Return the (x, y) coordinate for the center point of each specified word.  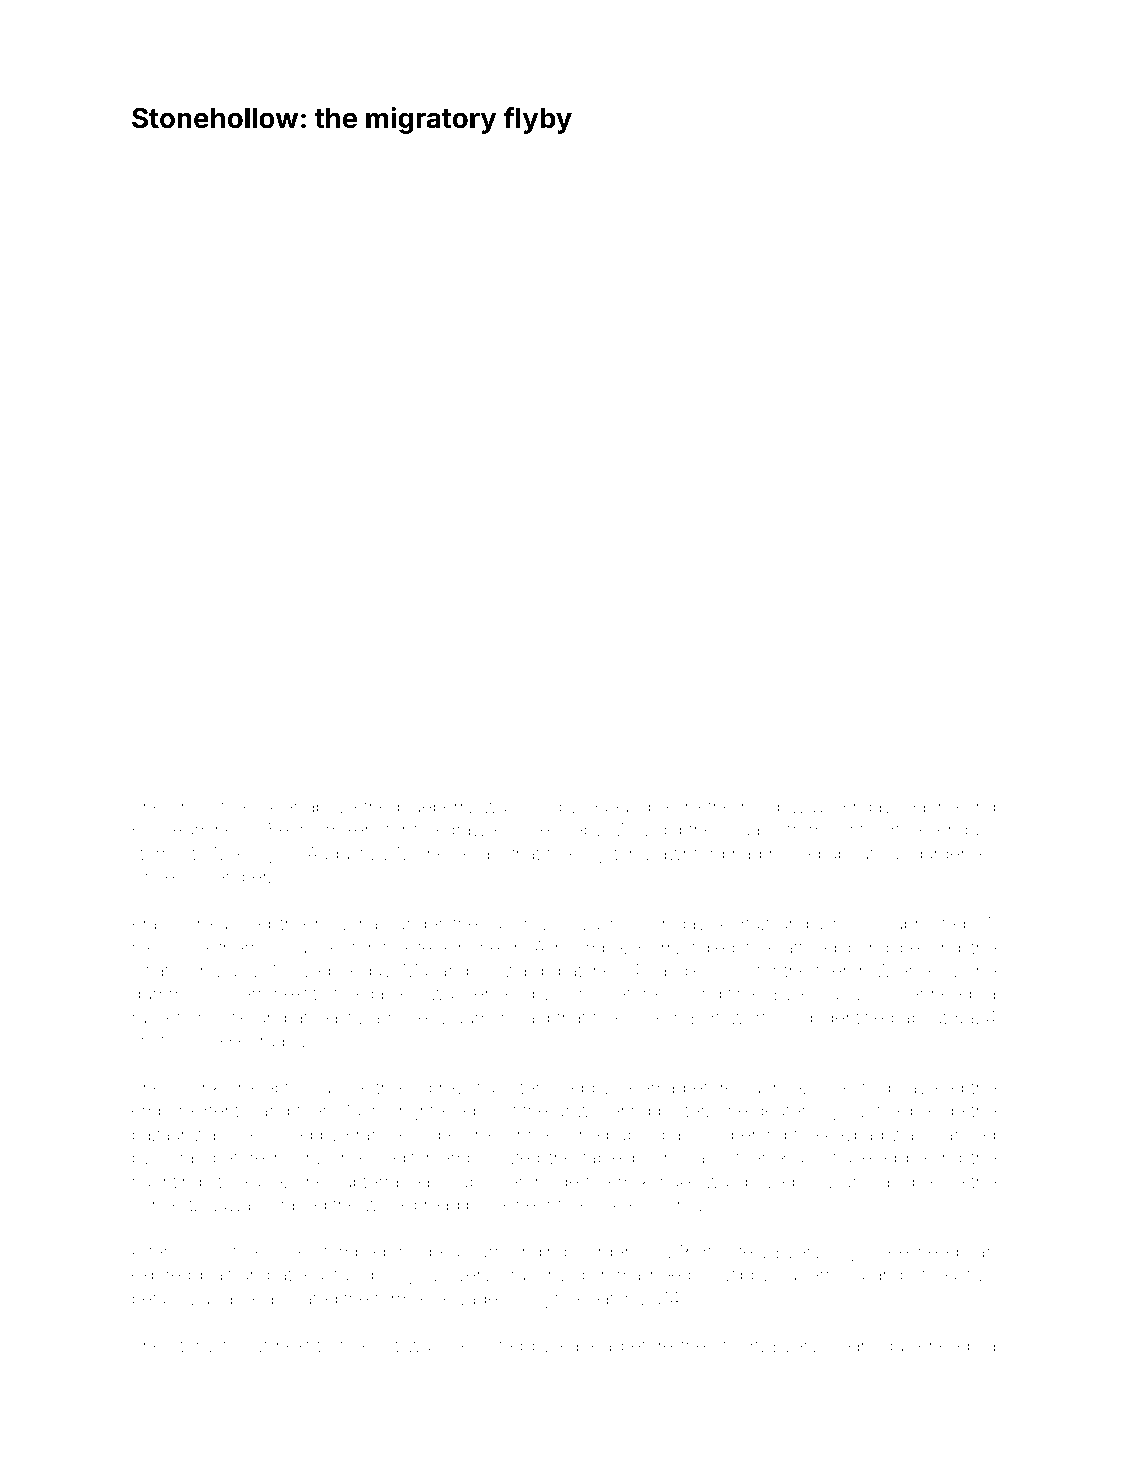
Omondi (851, 923)
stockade (246, 1181)
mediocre (170, 947)
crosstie (219, 1018)
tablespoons (632, 1159)
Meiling (243, 855)
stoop (875, 1090)
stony (193, 1348)
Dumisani (867, 1181)
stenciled (547, 1087)
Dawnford (685, 853)
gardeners (955, 857)
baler (286, 1251)
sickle (886, 1251)
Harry (660, 949)
